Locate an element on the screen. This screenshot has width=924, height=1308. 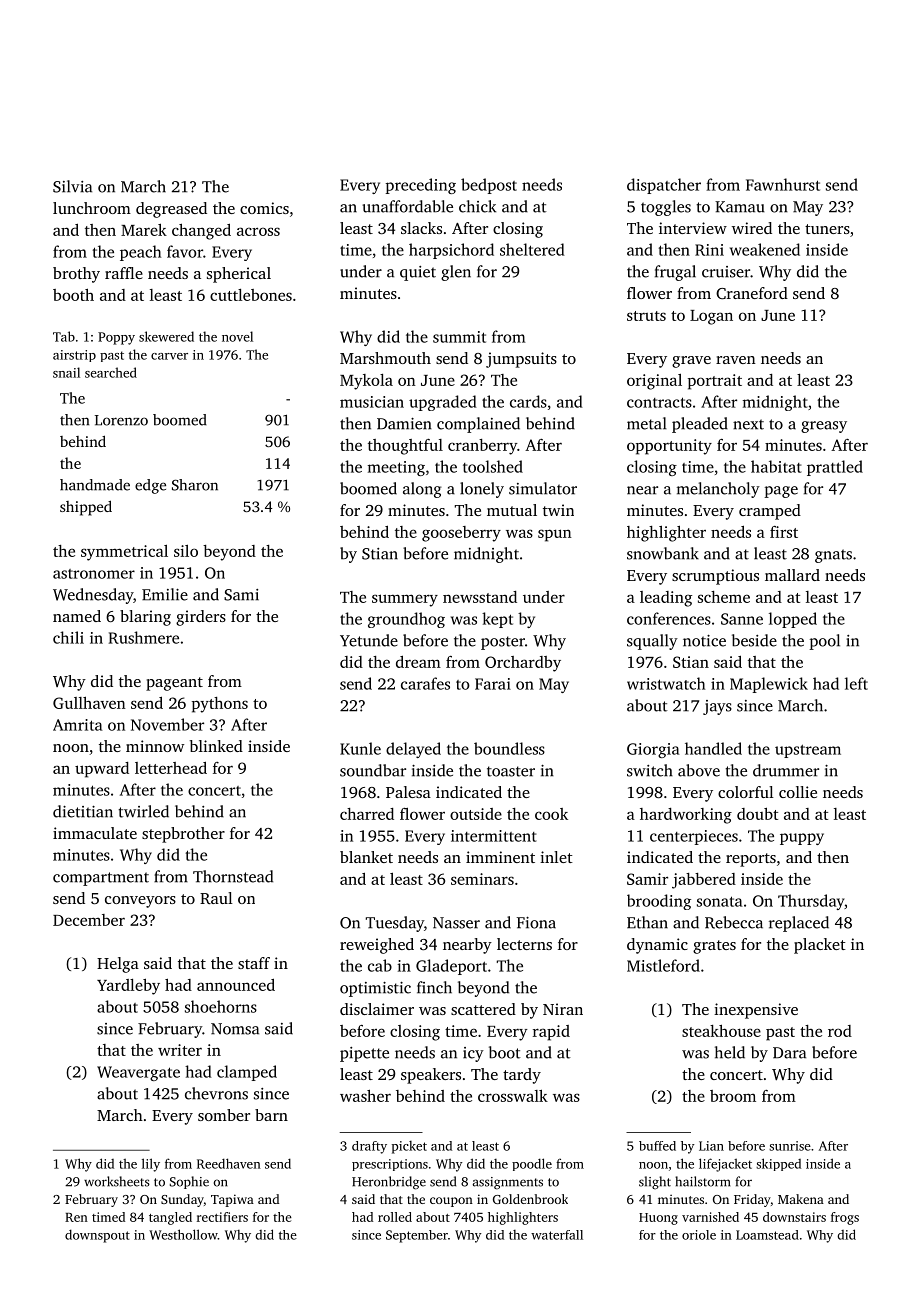
September is located at coordinates (417, 1236).
